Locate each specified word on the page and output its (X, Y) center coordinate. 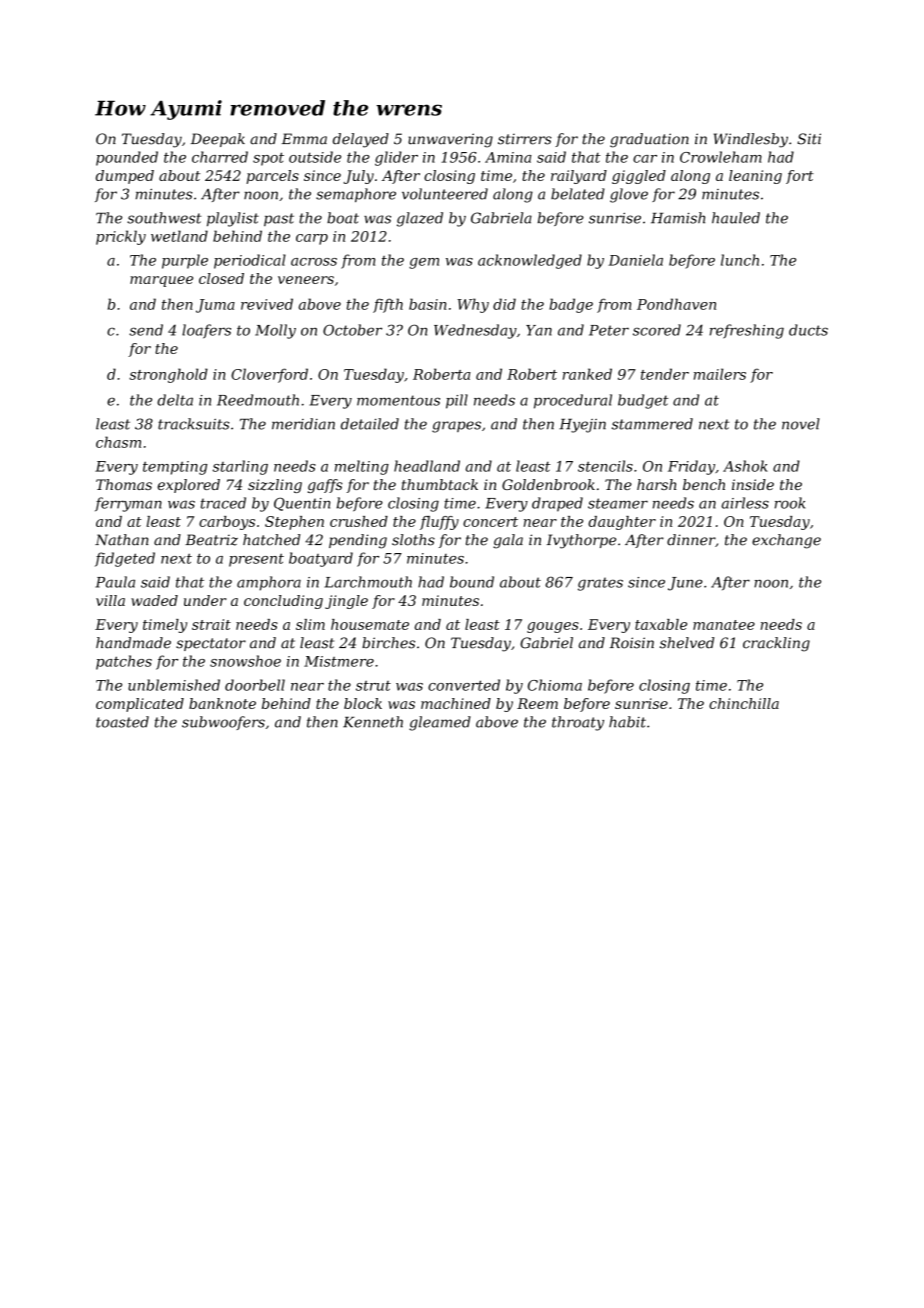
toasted (122, 722)
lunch (740, 260)
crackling (776, 644)
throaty (578, 723)
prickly (121, 237)
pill (457, 401)
